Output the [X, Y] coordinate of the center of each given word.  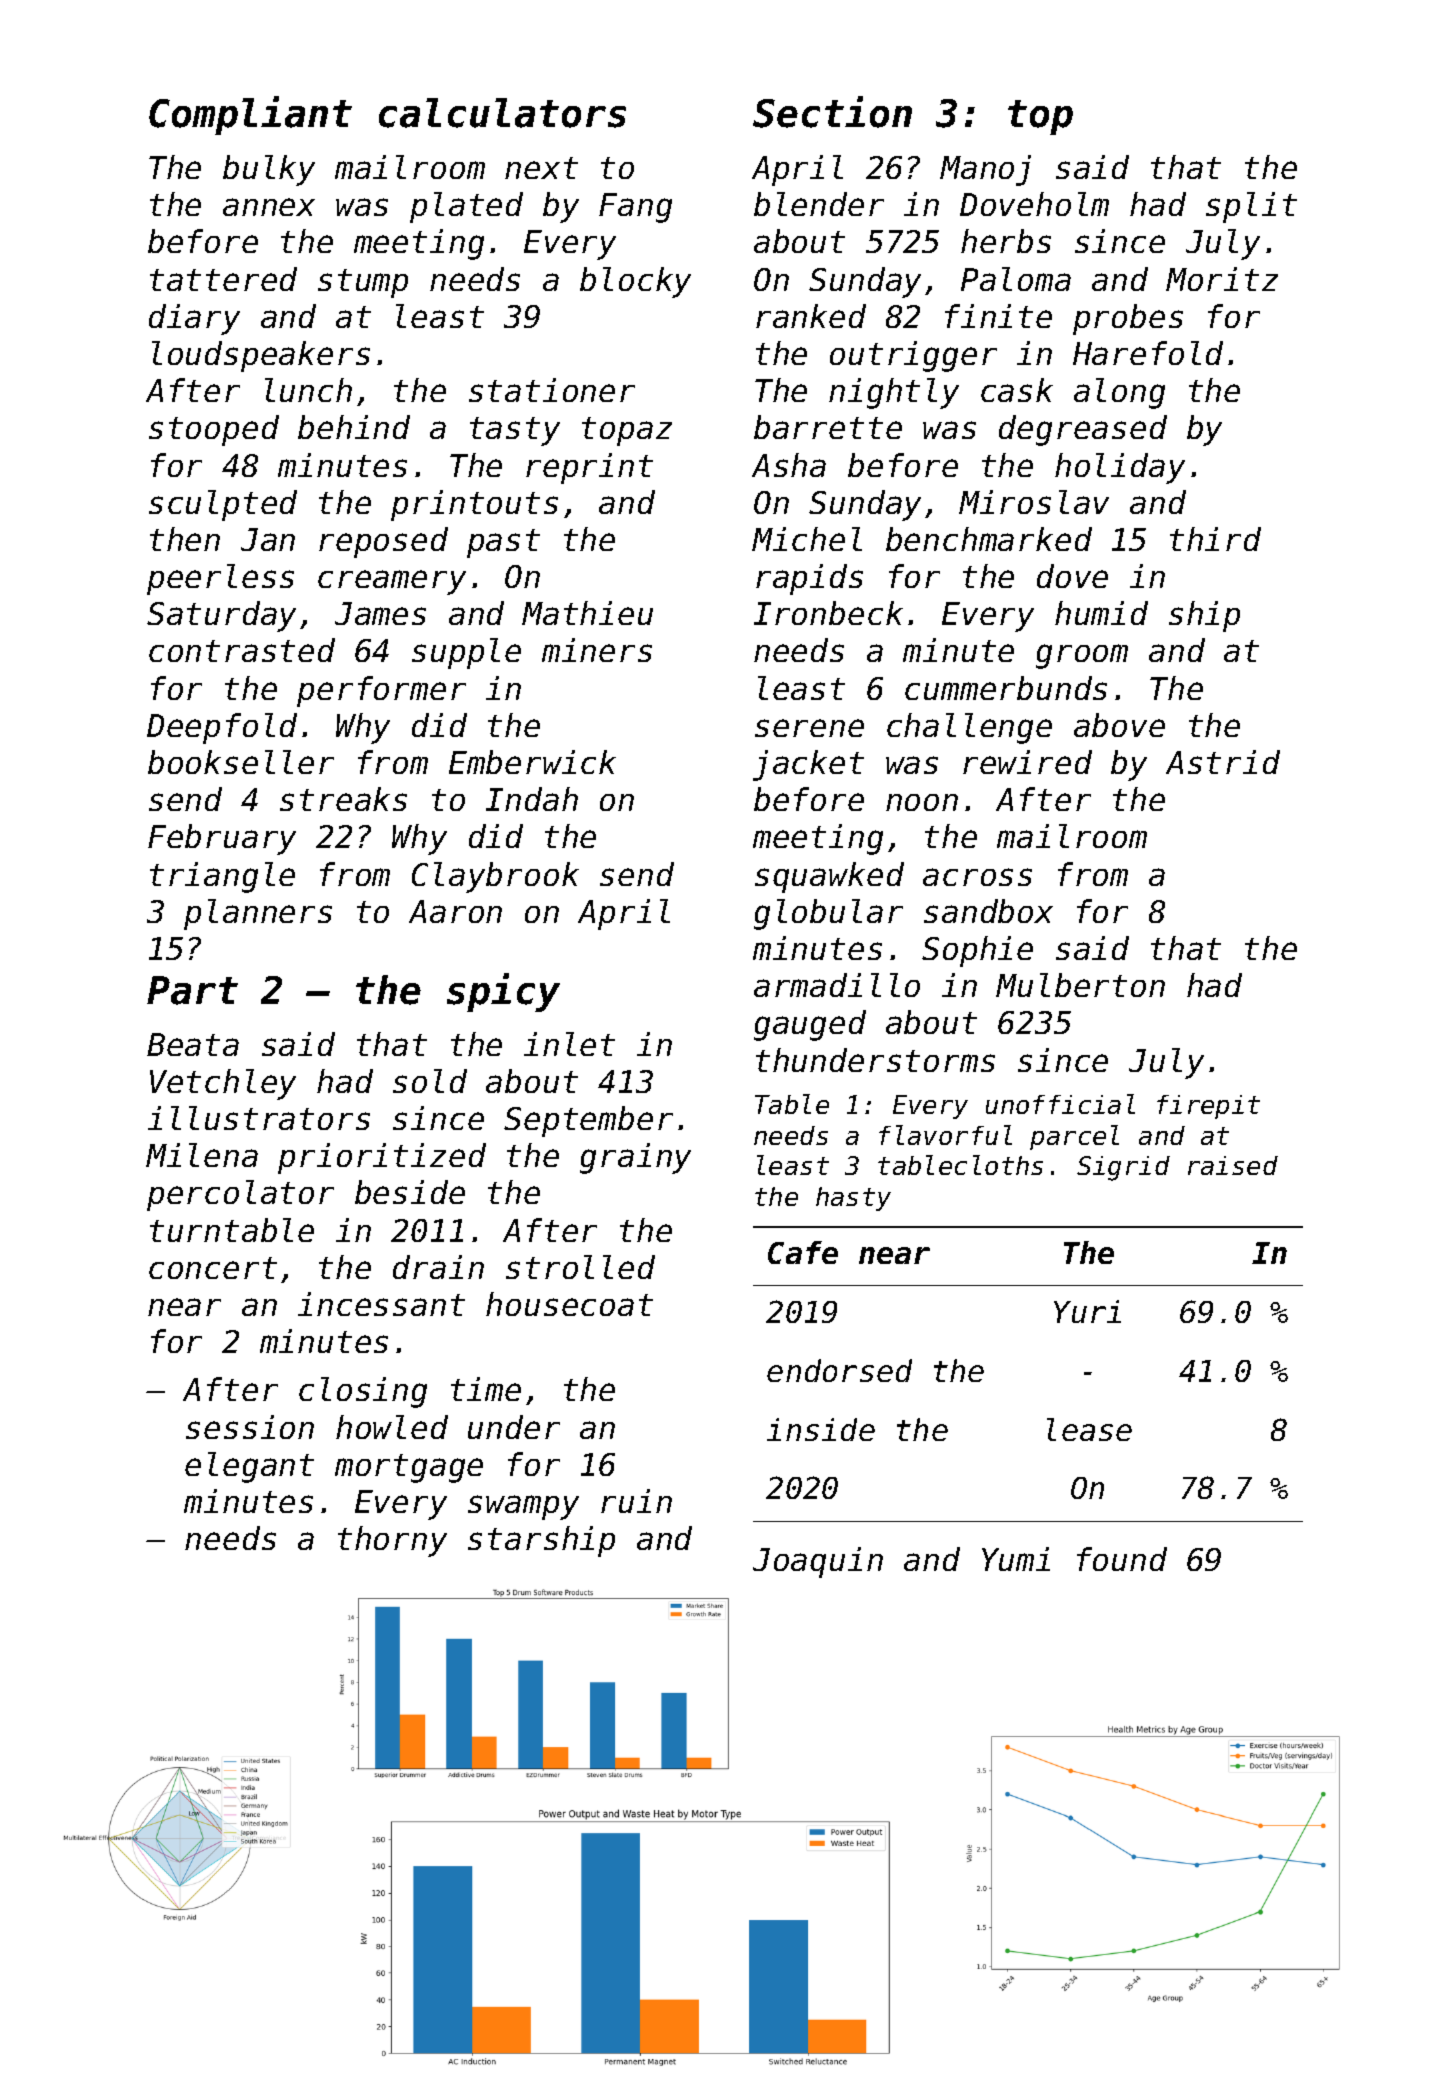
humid [1101, 613]
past [503, 543]
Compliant [250, 115]
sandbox [988, 911]
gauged [810, 1025]
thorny [392, 1541]
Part [192, 990]
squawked [829, 877]
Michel [807, 539]
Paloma [1016, 279]
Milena [202, 1155]
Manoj [985, 170]
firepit [1208, 1107]
